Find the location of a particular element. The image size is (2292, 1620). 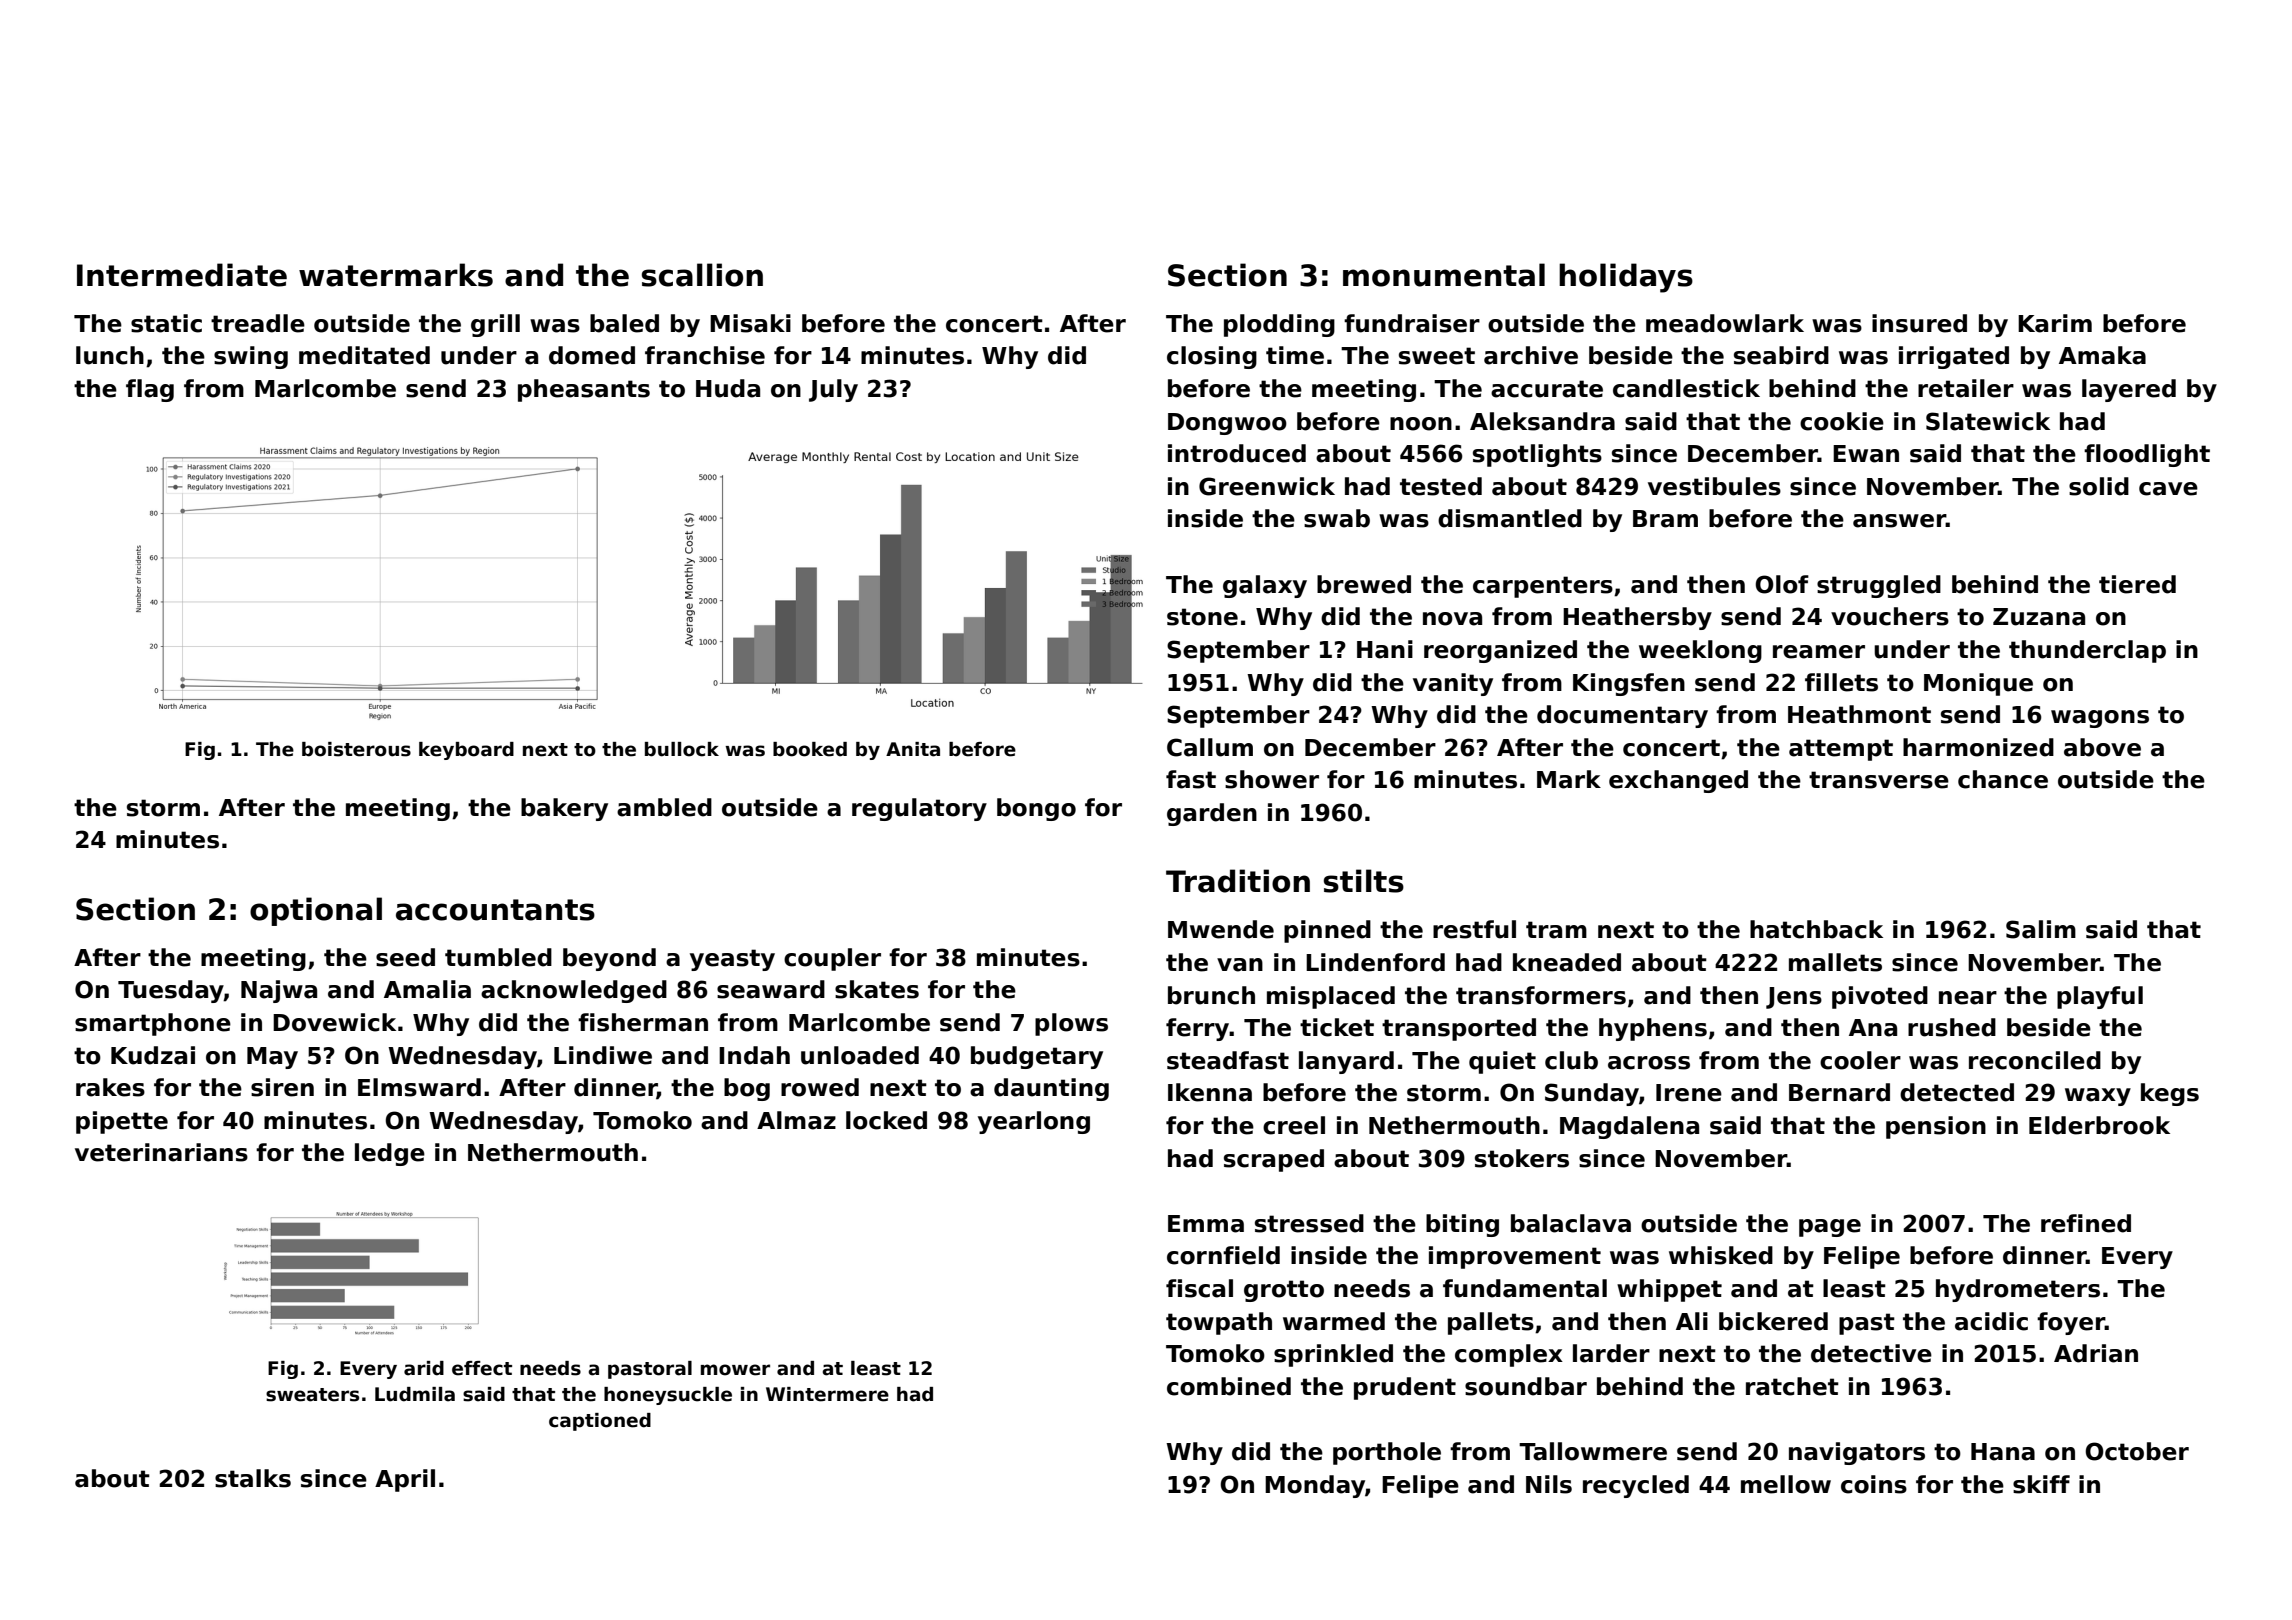

struggled is located at coordinates (1879, 586).
